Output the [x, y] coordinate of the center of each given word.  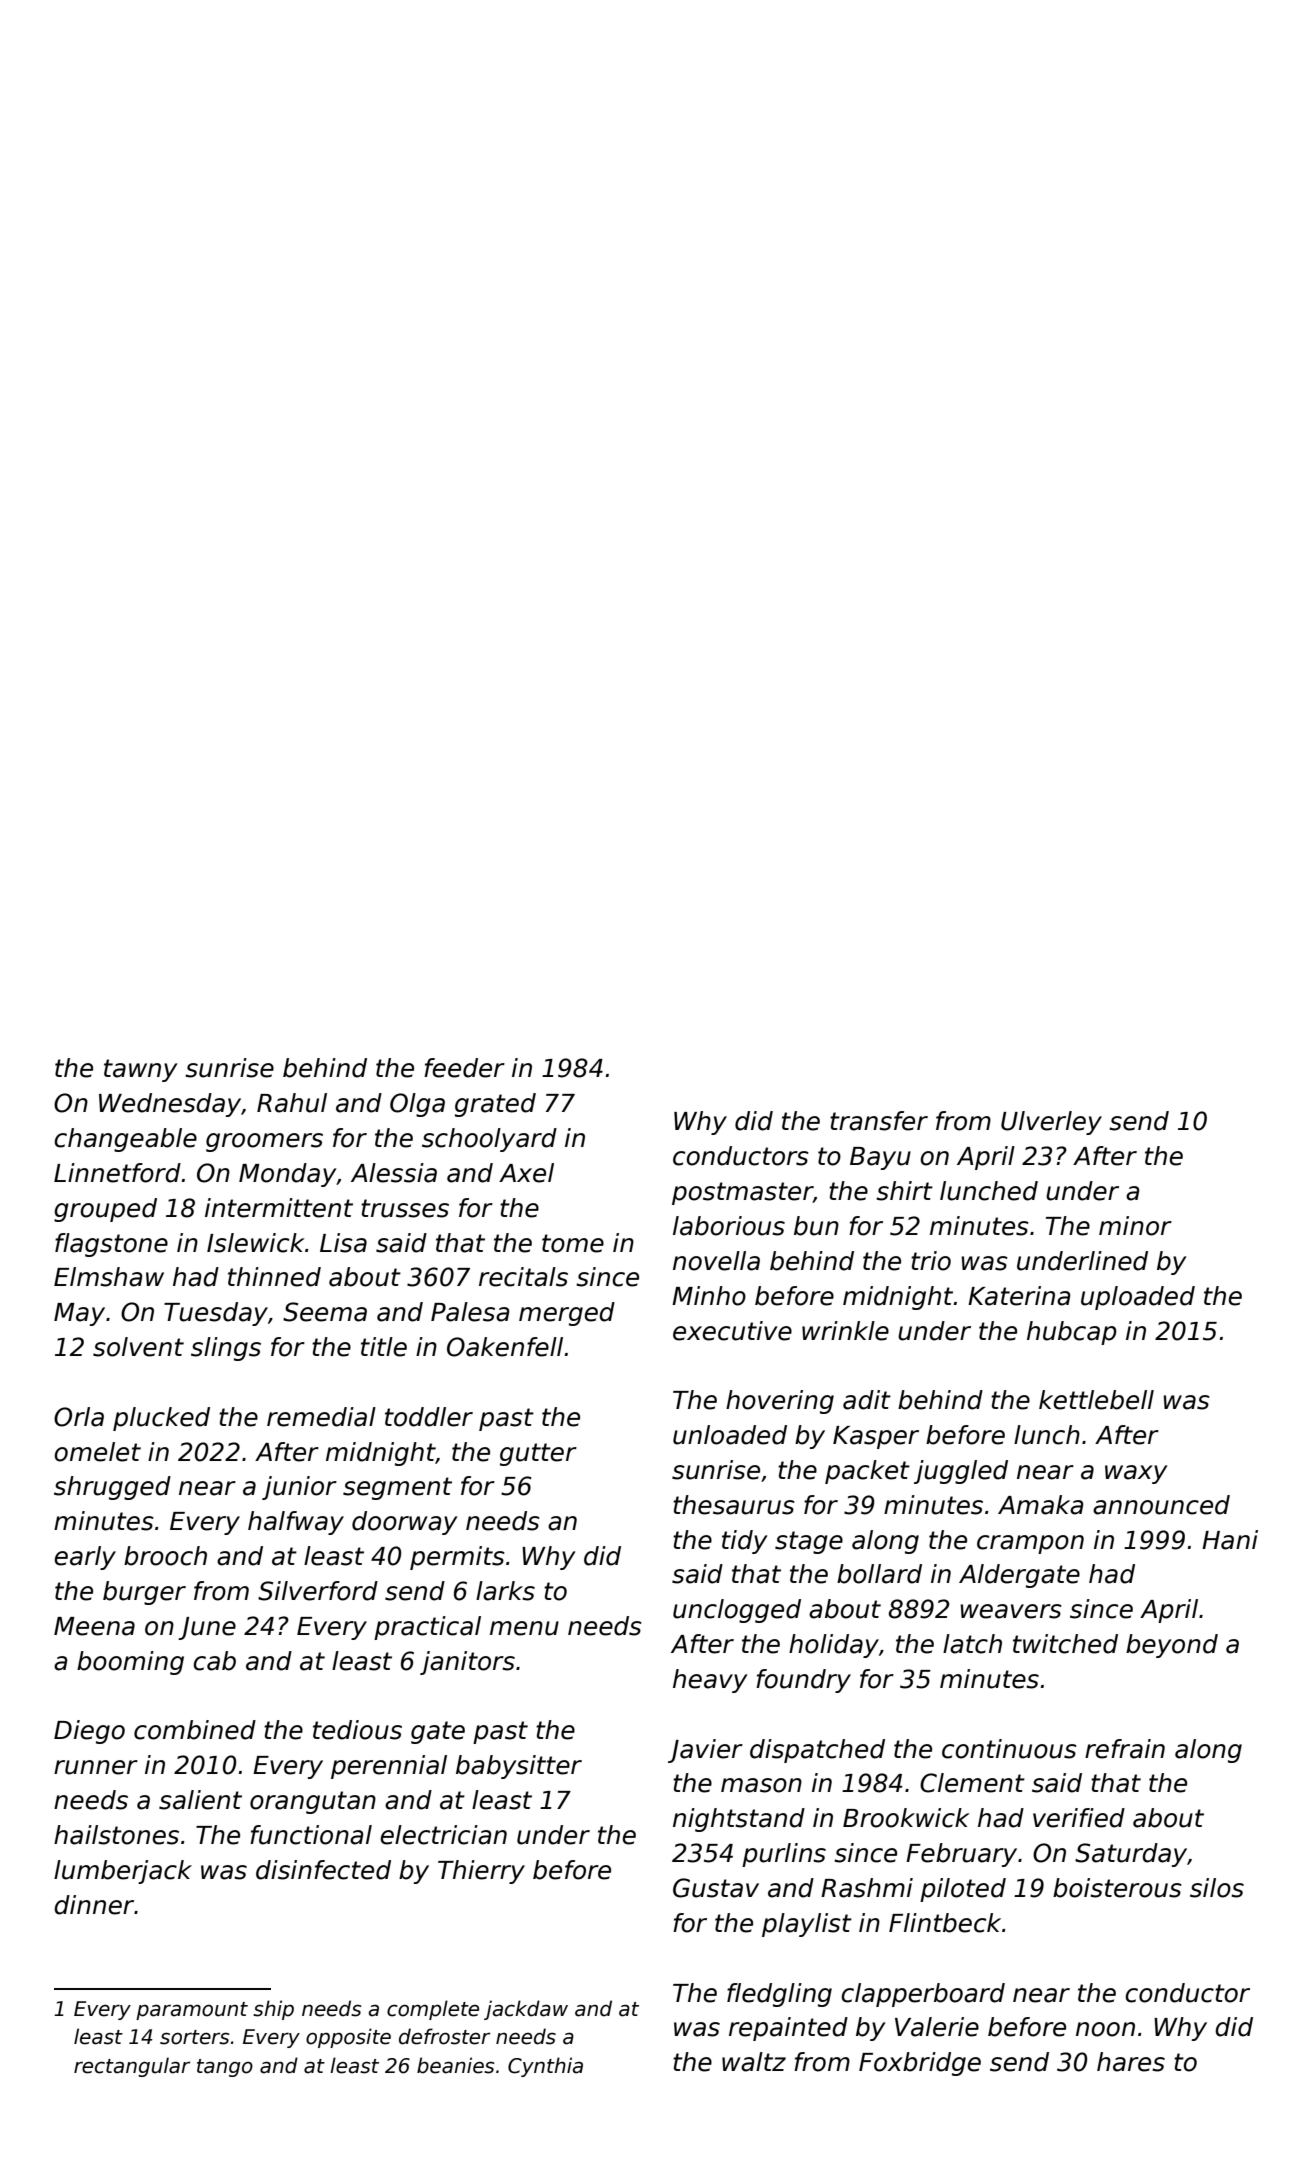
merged [567, 1314]
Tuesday [216, 1314]
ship [273, 2010]
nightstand [739, 1820]
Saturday [1131, 1855]
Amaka [1041, 1505]
